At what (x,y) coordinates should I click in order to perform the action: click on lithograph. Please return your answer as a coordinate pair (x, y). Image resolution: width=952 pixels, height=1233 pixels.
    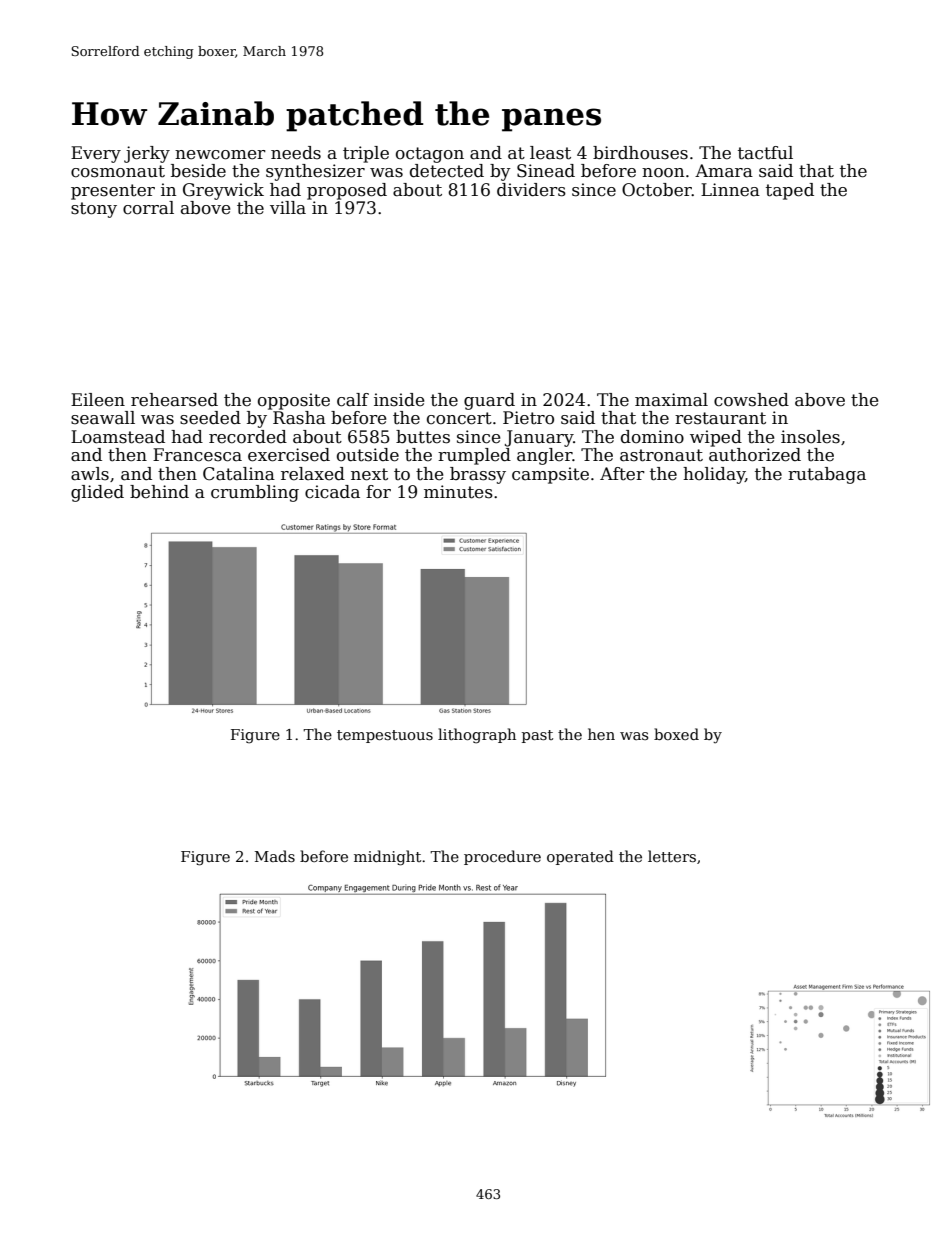
    Looking at the image, I should click on (477, 736).
